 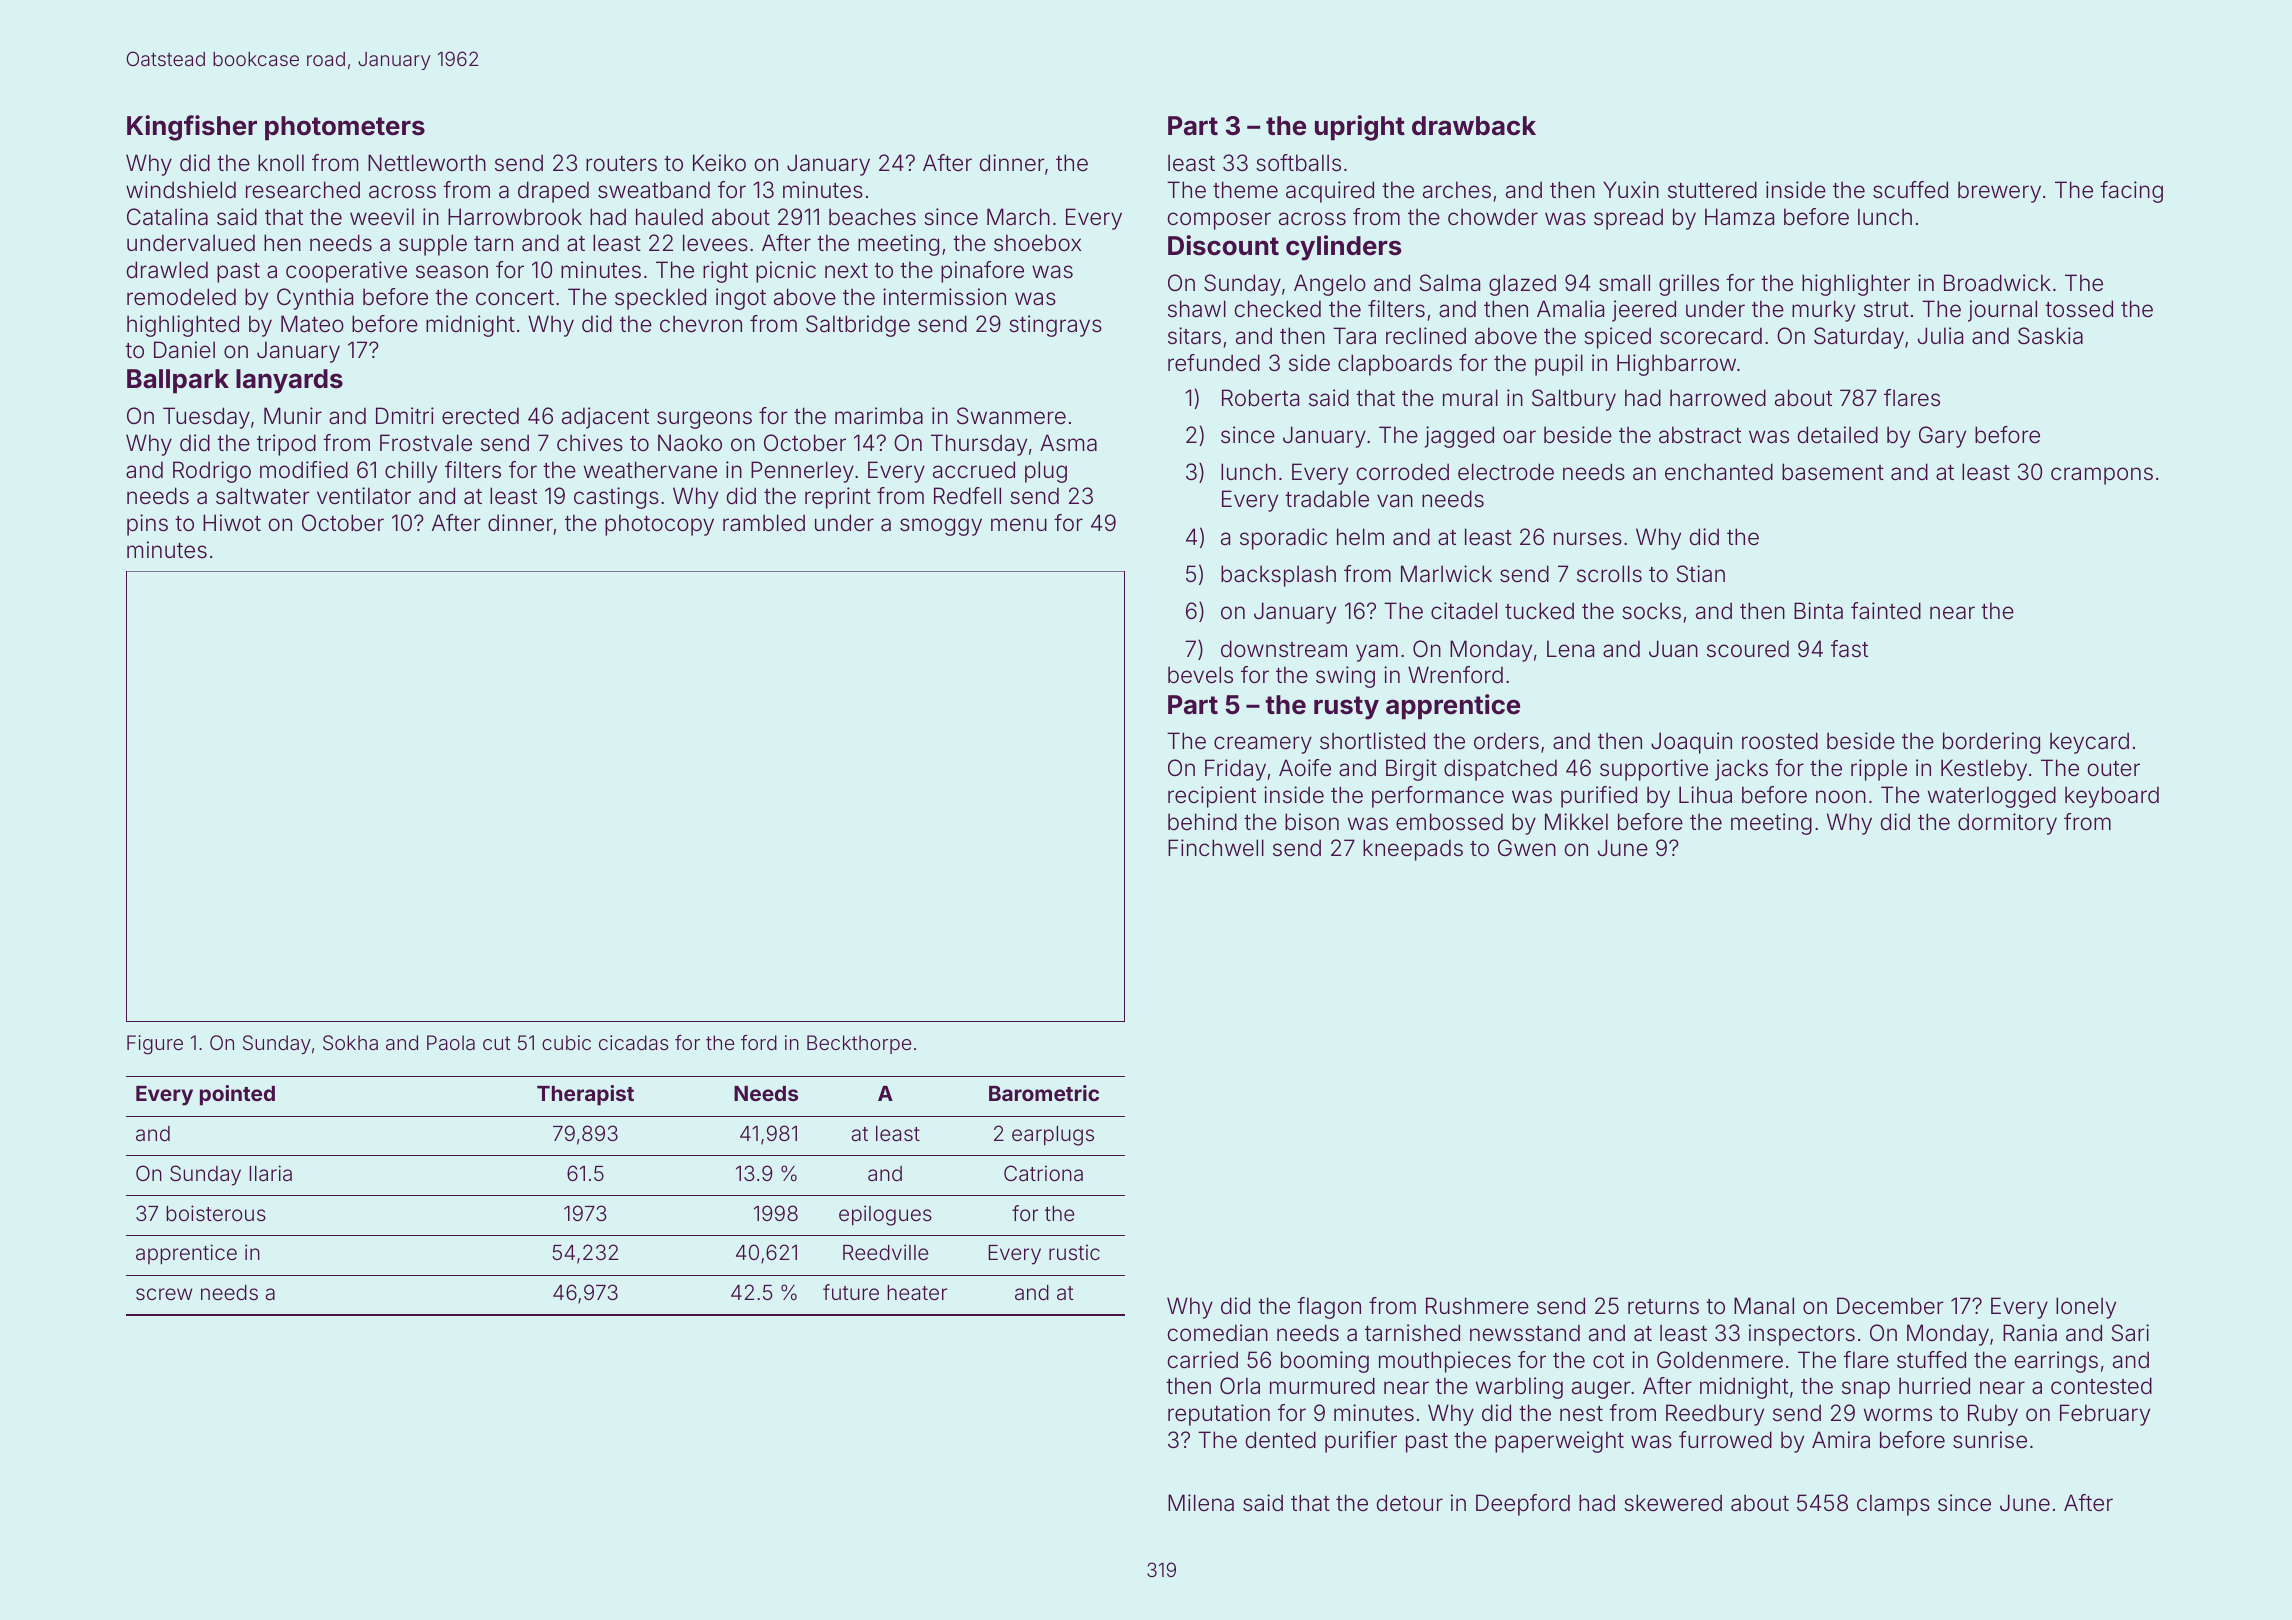 I want to click on Catriona, so click(x=1043, y=1173).
